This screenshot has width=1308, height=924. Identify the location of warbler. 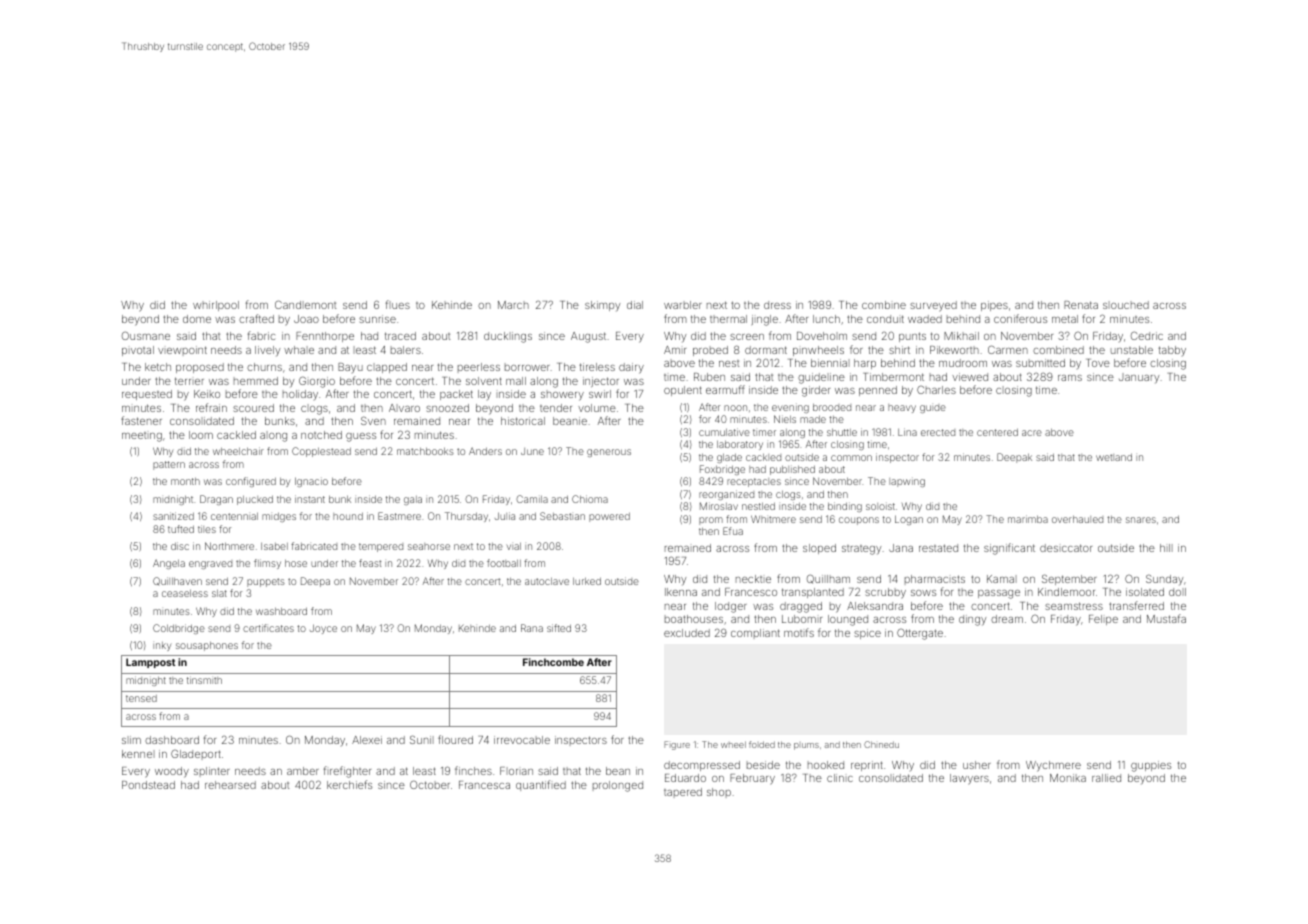
(683, 305).
